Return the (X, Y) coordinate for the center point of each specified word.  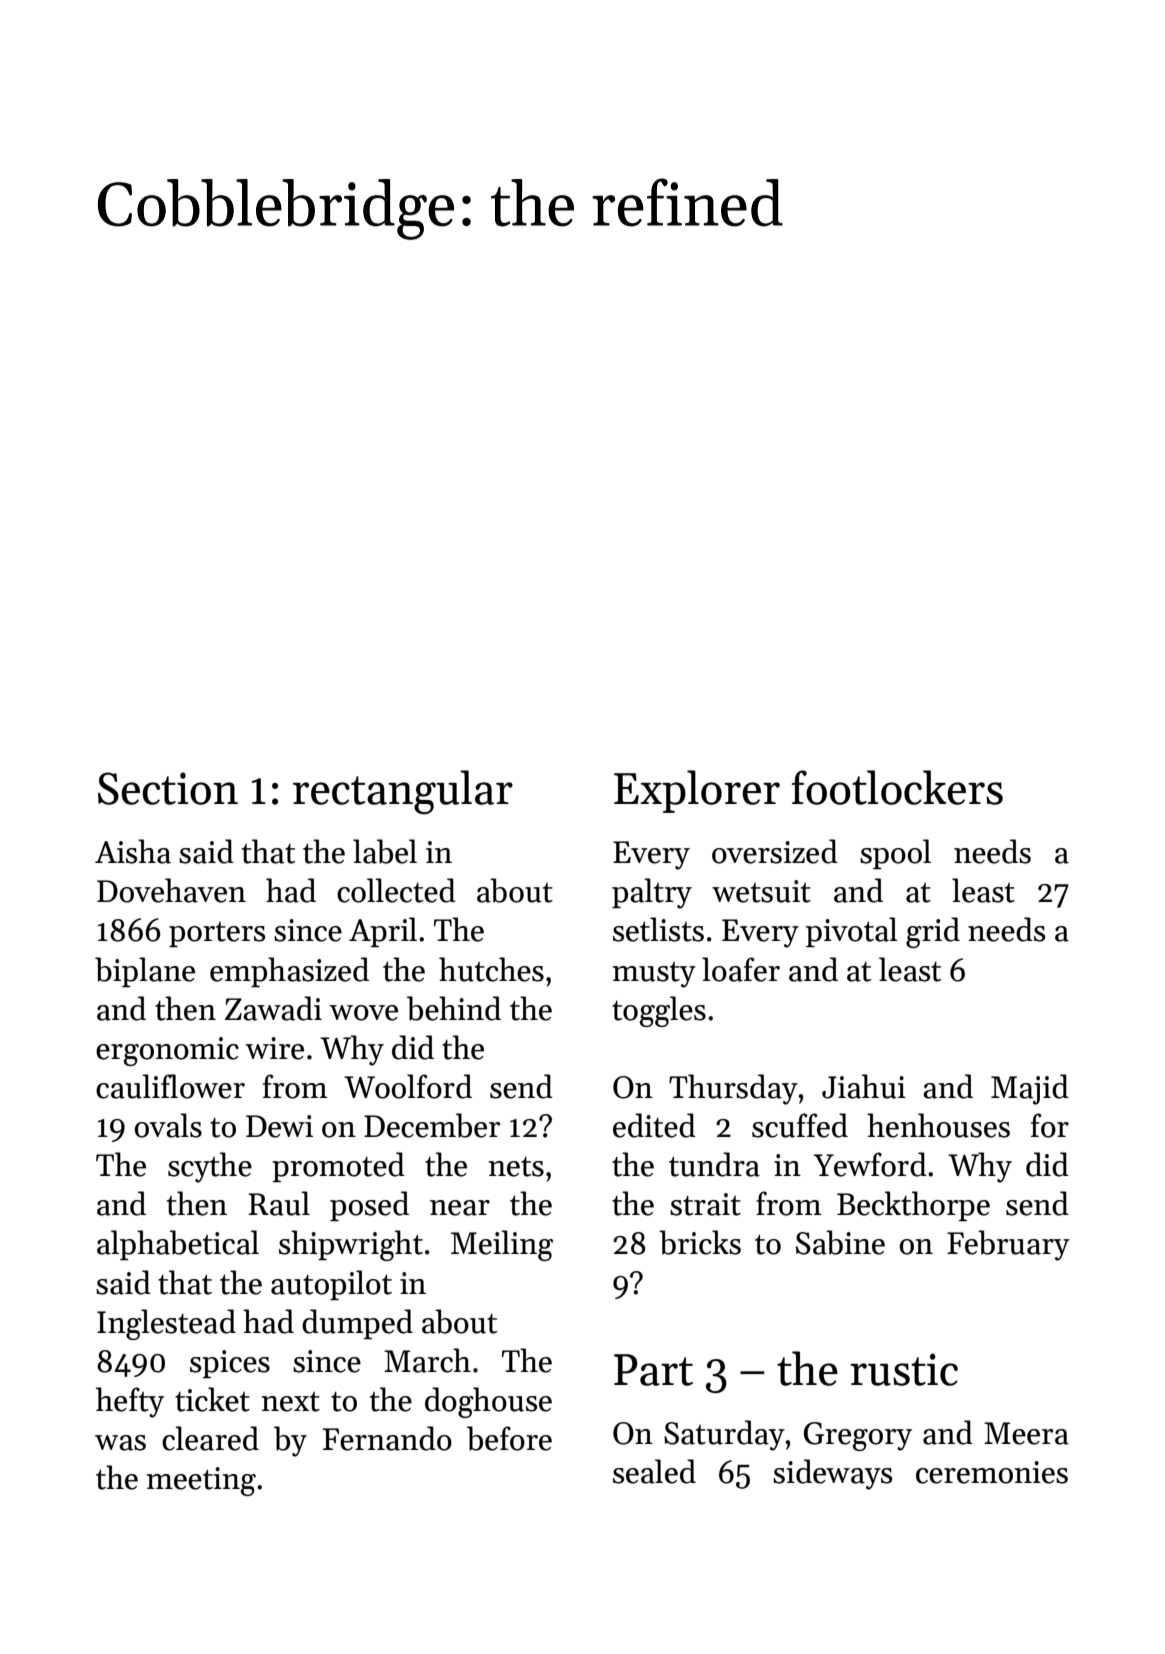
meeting (201, 1481)
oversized (775, 851)
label (385, 851)
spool (895, 854)
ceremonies (992, 1472)
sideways (832, 1474)
